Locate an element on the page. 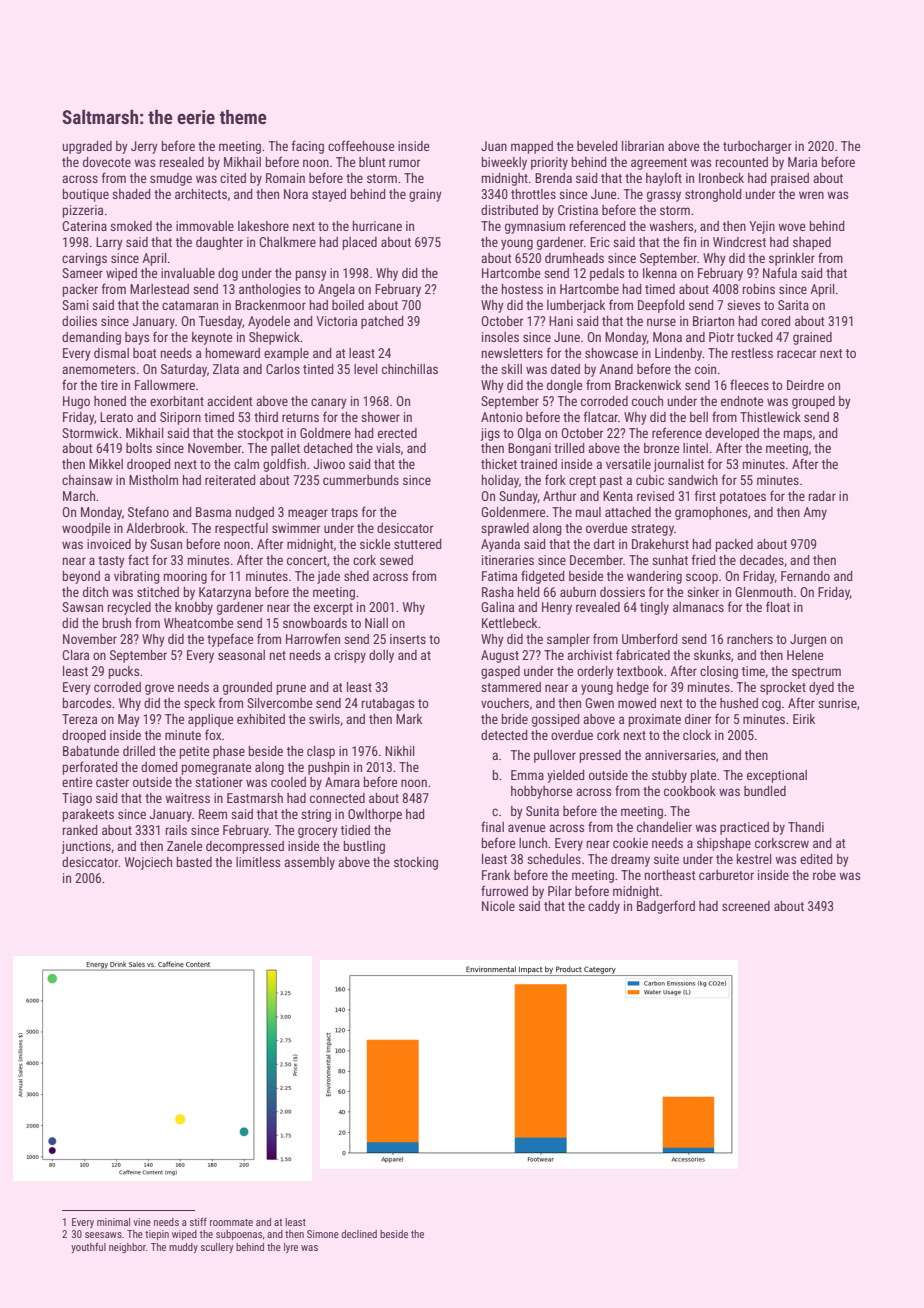  erected is located at coordinates (397, 433).
